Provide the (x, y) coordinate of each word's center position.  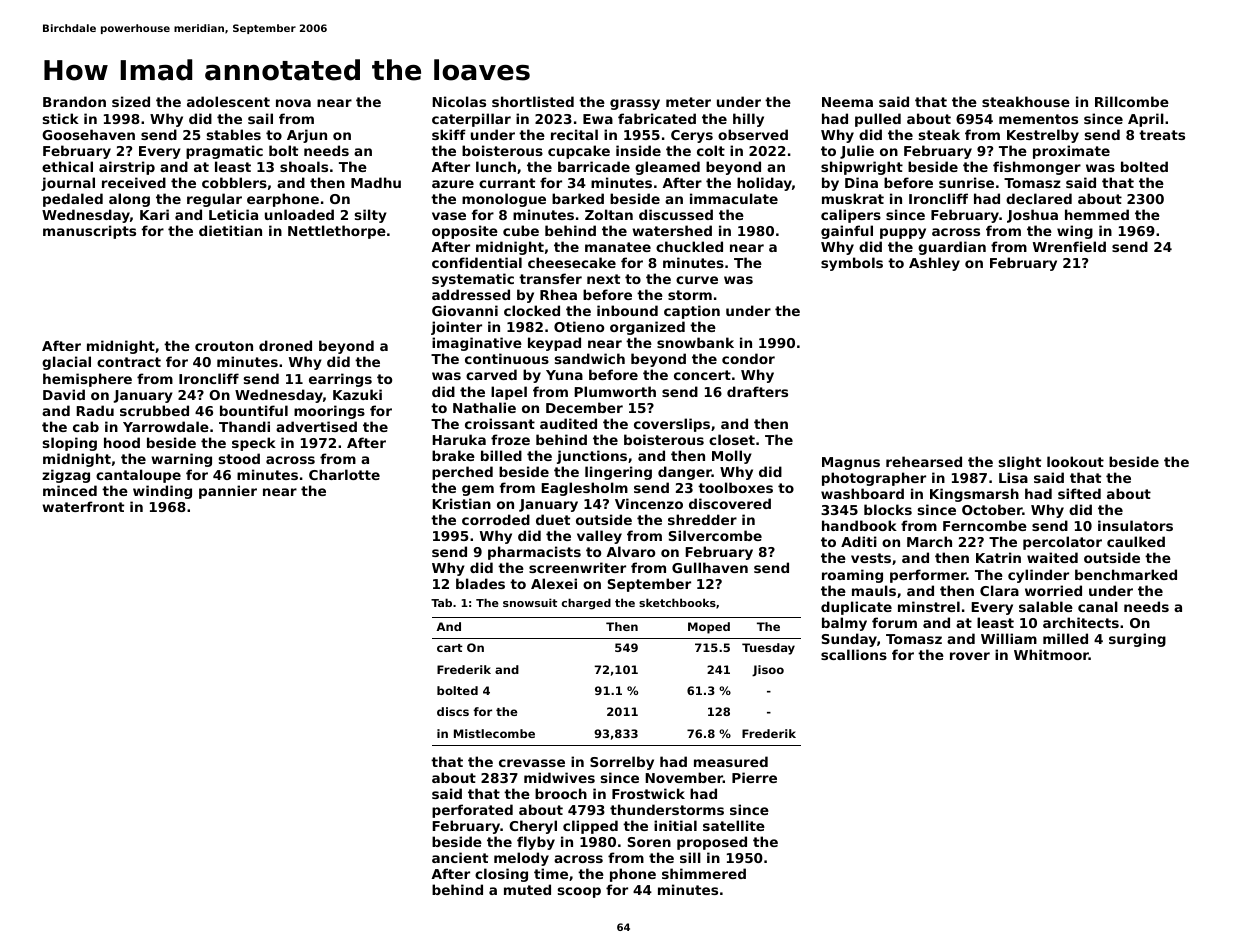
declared (1039, 198)
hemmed (1097, 214)
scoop (579, 892)
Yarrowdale (166, 426)
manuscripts (89, 232)
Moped (709, 628)
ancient (460, 857)
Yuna (564, 375)
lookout (1075, 461)
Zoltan (609, 214)
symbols (852, 264)
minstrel (929, 606)
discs (453, 711)
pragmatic (224, 152)
